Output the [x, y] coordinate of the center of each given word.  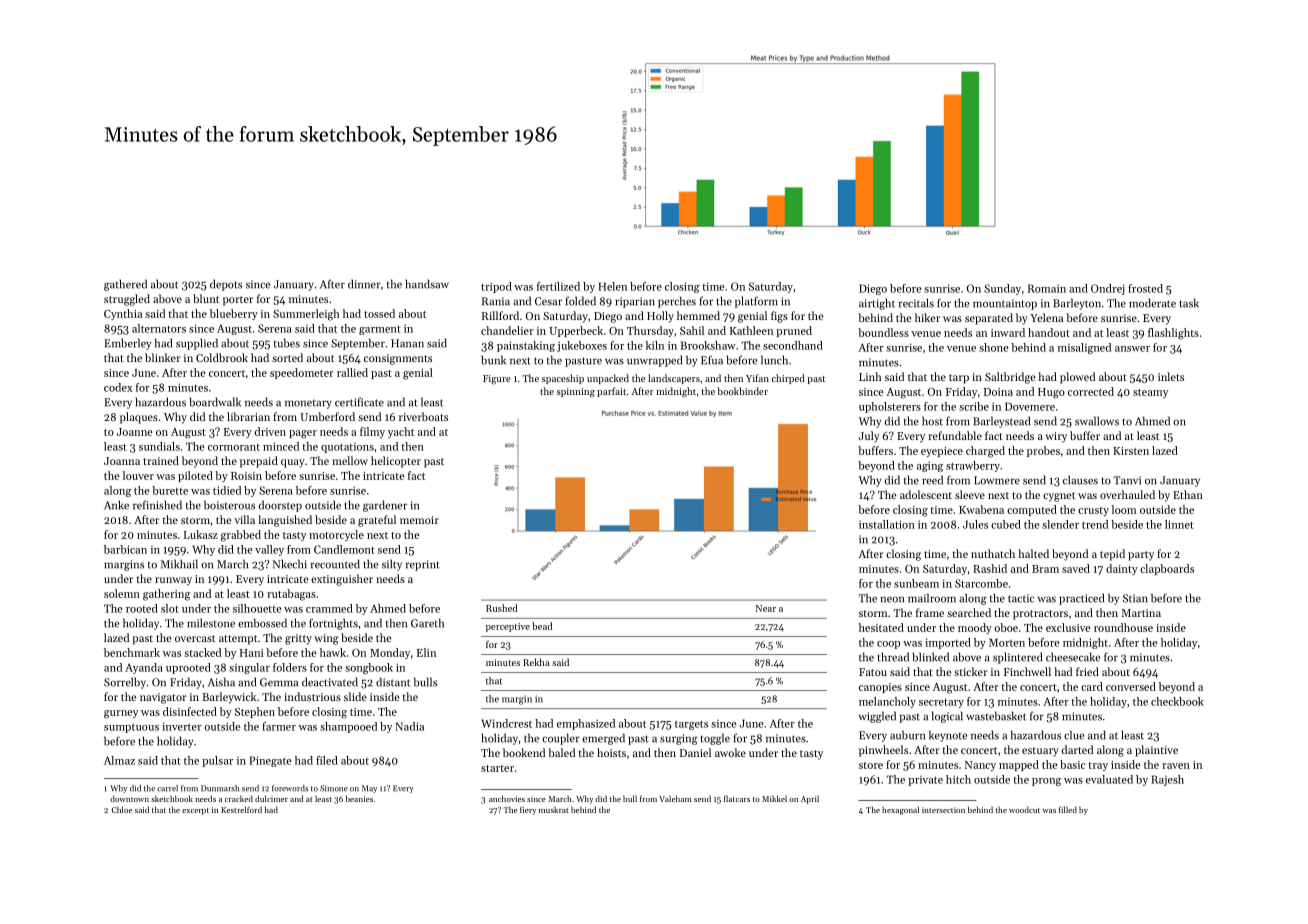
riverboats [423, 416]
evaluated [1109, 779]
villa [244, 519]
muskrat [554, 809]
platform [756, 302]
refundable [955, 435]
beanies [359, 798]
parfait [611, 392]
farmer [279, 726]
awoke [730, 752]
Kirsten [1131, 451]
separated [989, 319]
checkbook [1177, 701]
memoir [419, 520]
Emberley [127, 344]
